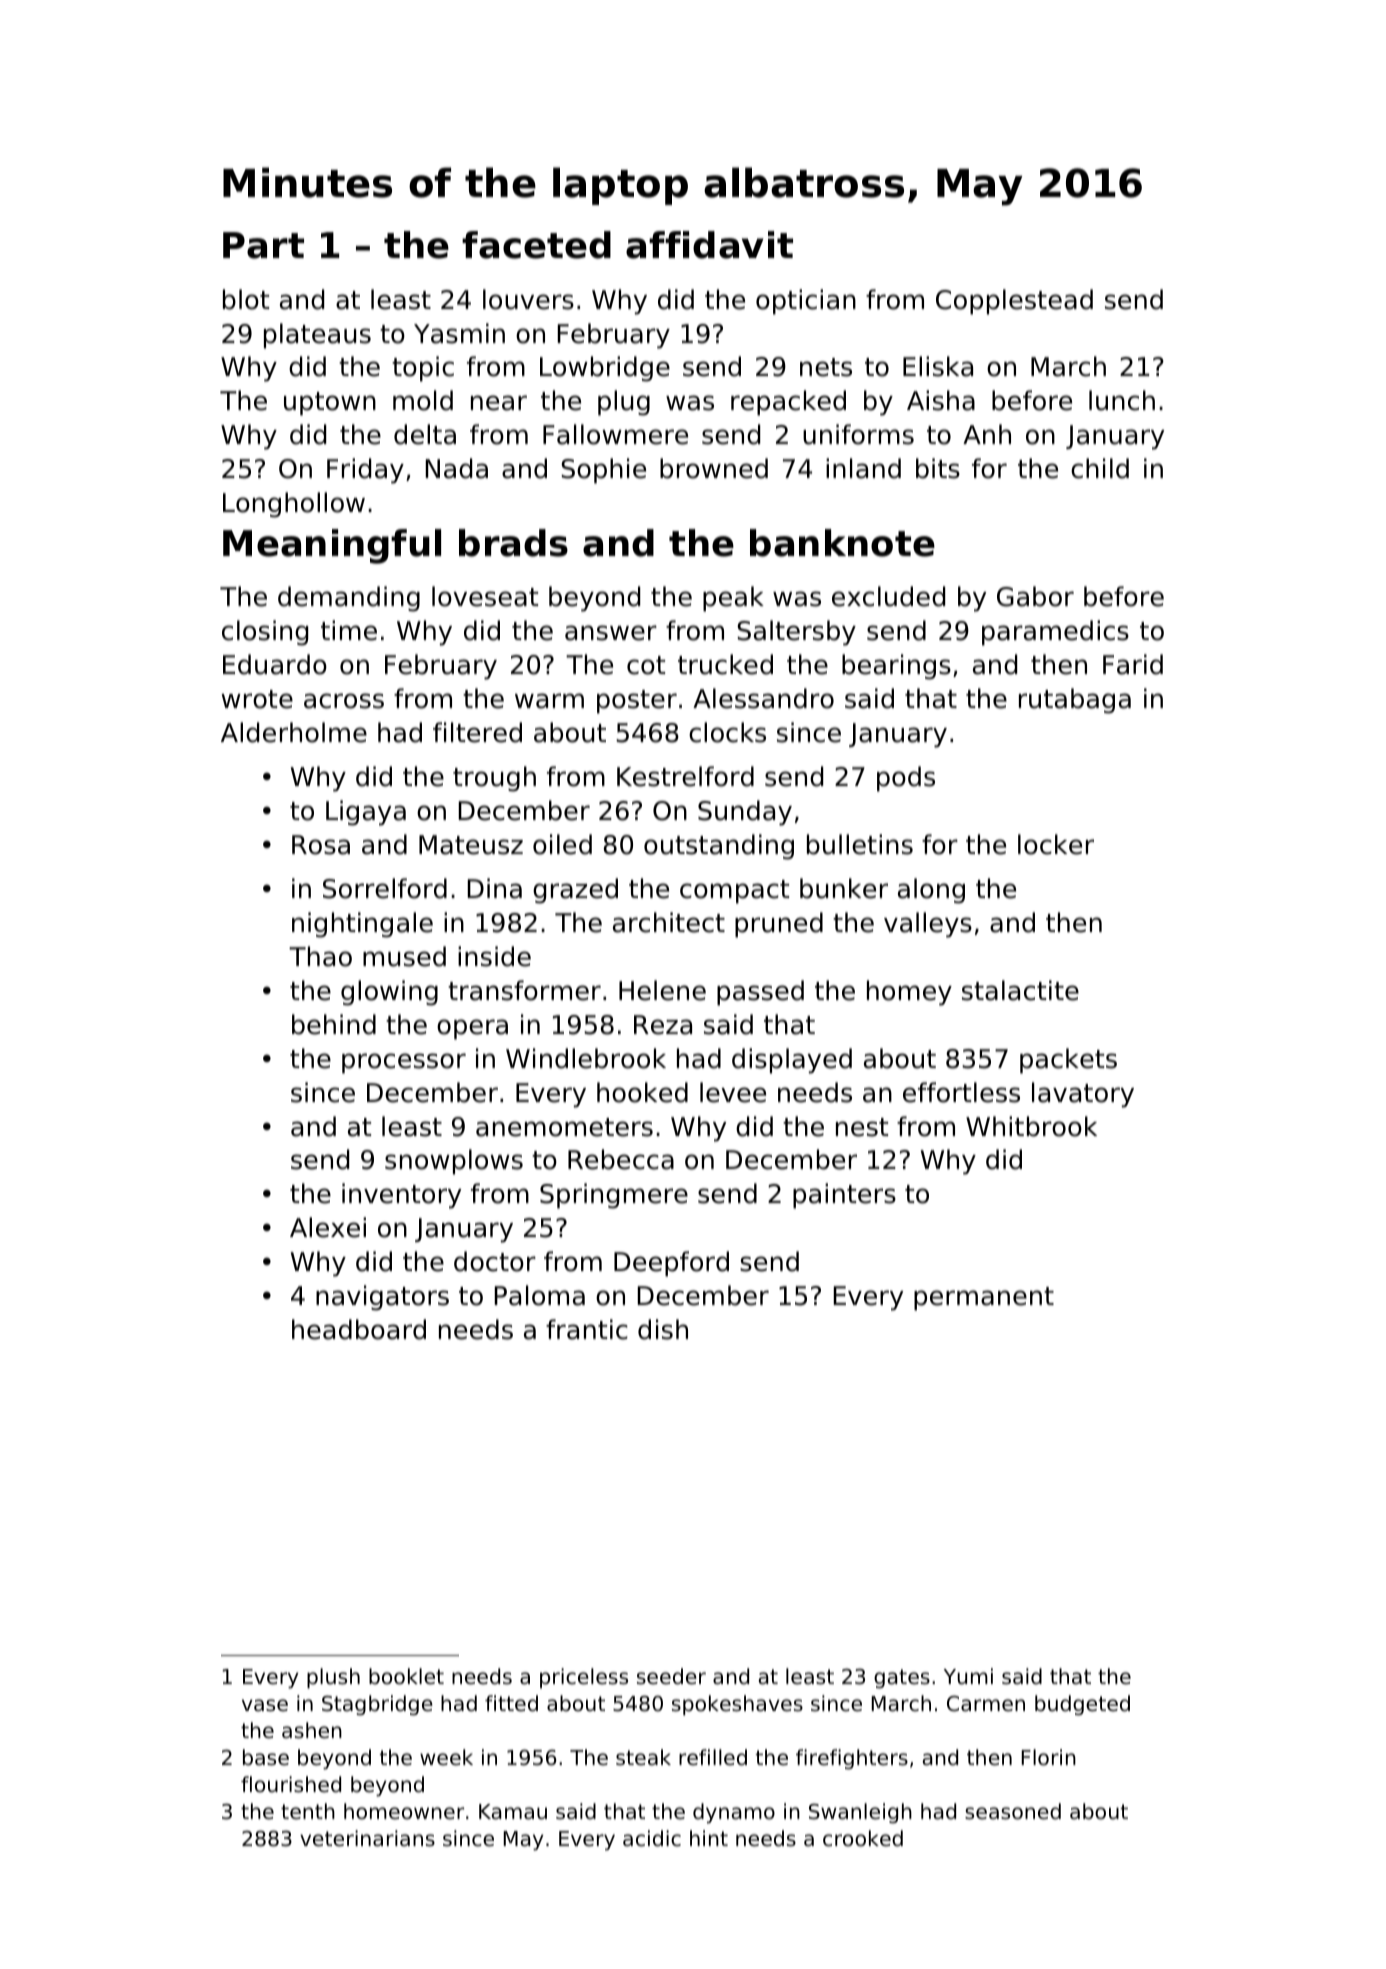 The image size is (1386, 1969). I want to click on affidavit, so click(709, 245).
